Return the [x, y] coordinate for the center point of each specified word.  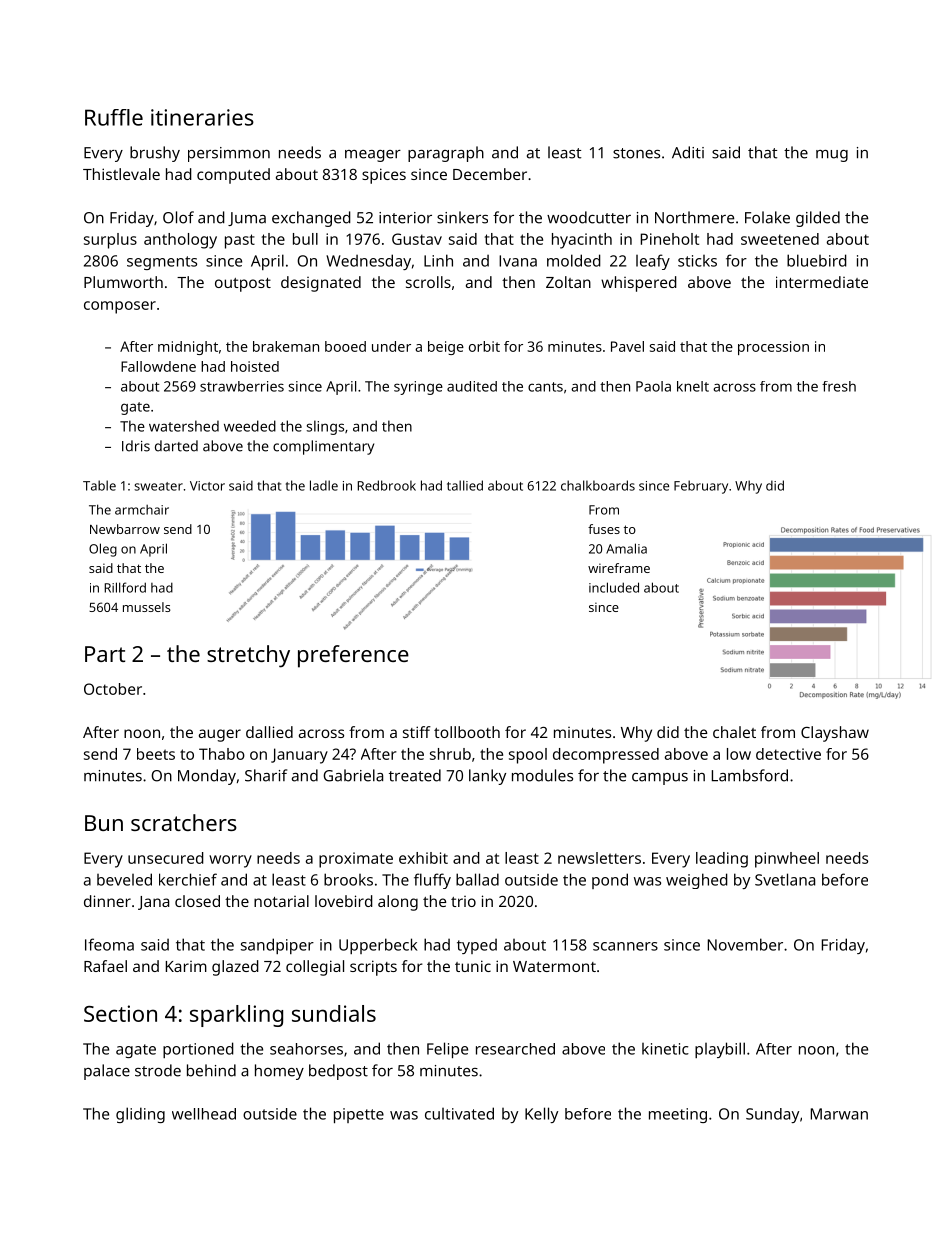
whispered [639, 284]
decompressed [606, 756]
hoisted [255, 366]
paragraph [446, 154]
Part [105, 654]
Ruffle [114, 117]
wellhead [204, 1114]
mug [832, 156]
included [614, 587]
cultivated [459, 1113]
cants [545, 387]
